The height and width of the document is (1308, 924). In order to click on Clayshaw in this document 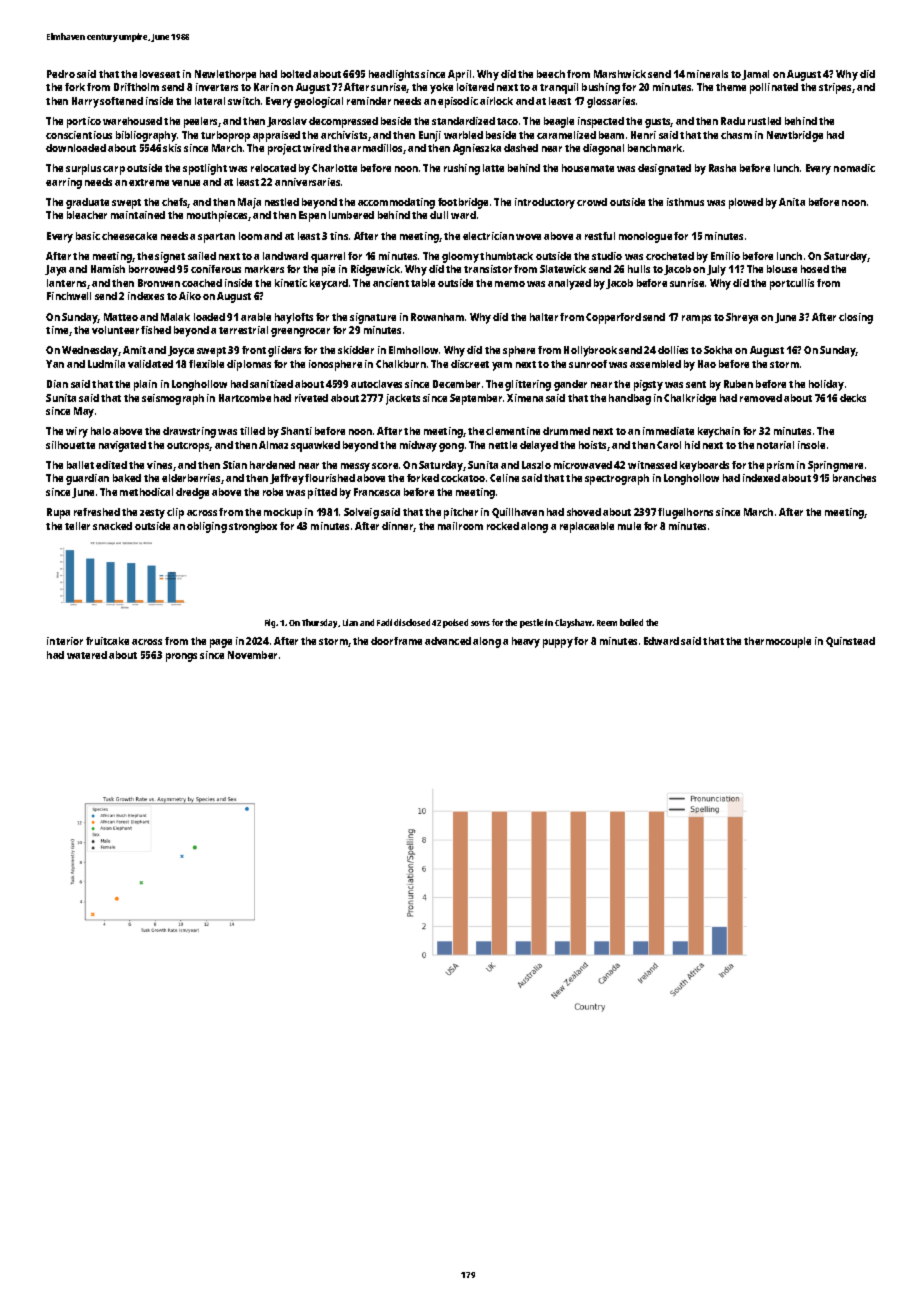, I will do `click(573, 623)`.
